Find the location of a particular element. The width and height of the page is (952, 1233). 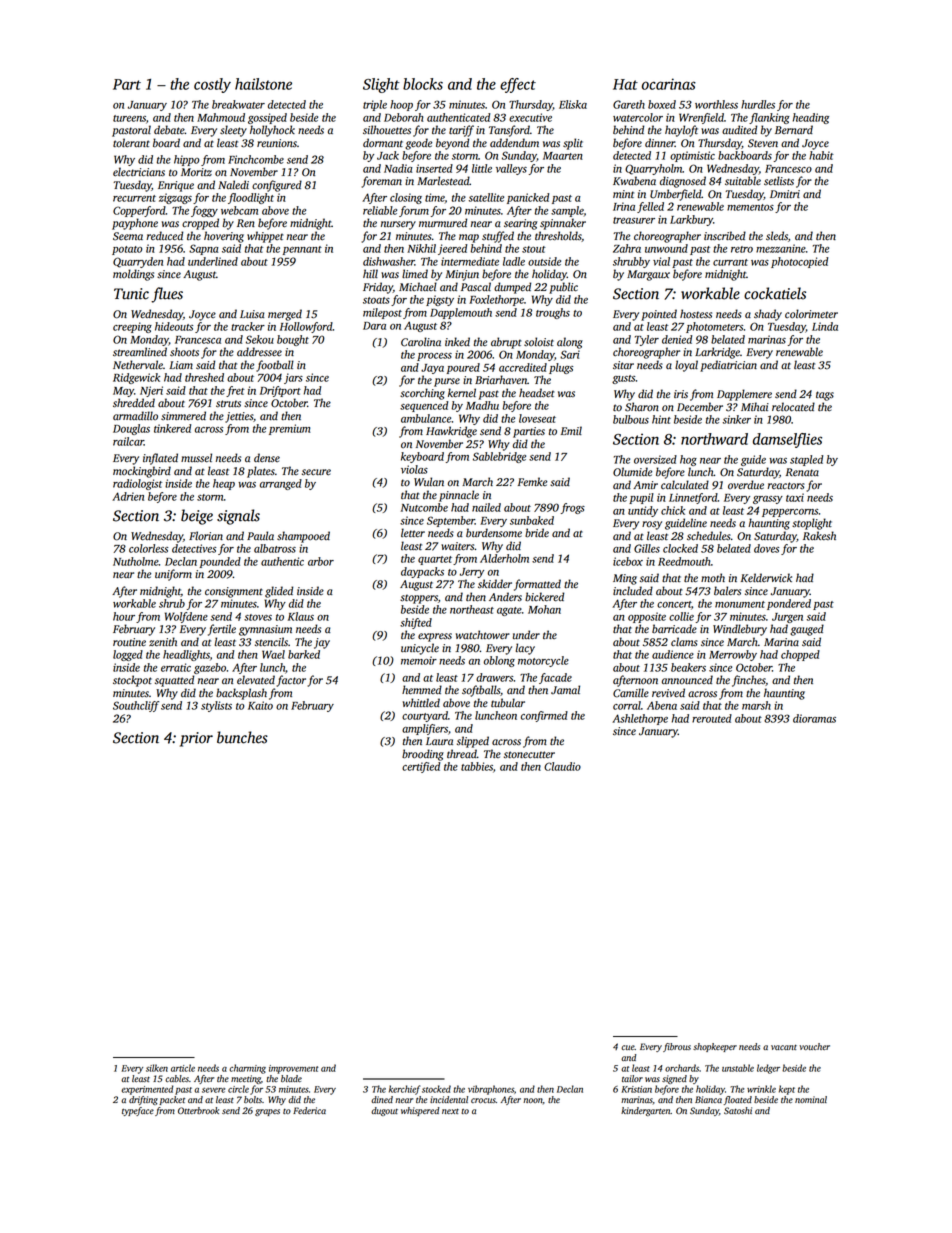

Francesco is located at coordinates (788, 169).
